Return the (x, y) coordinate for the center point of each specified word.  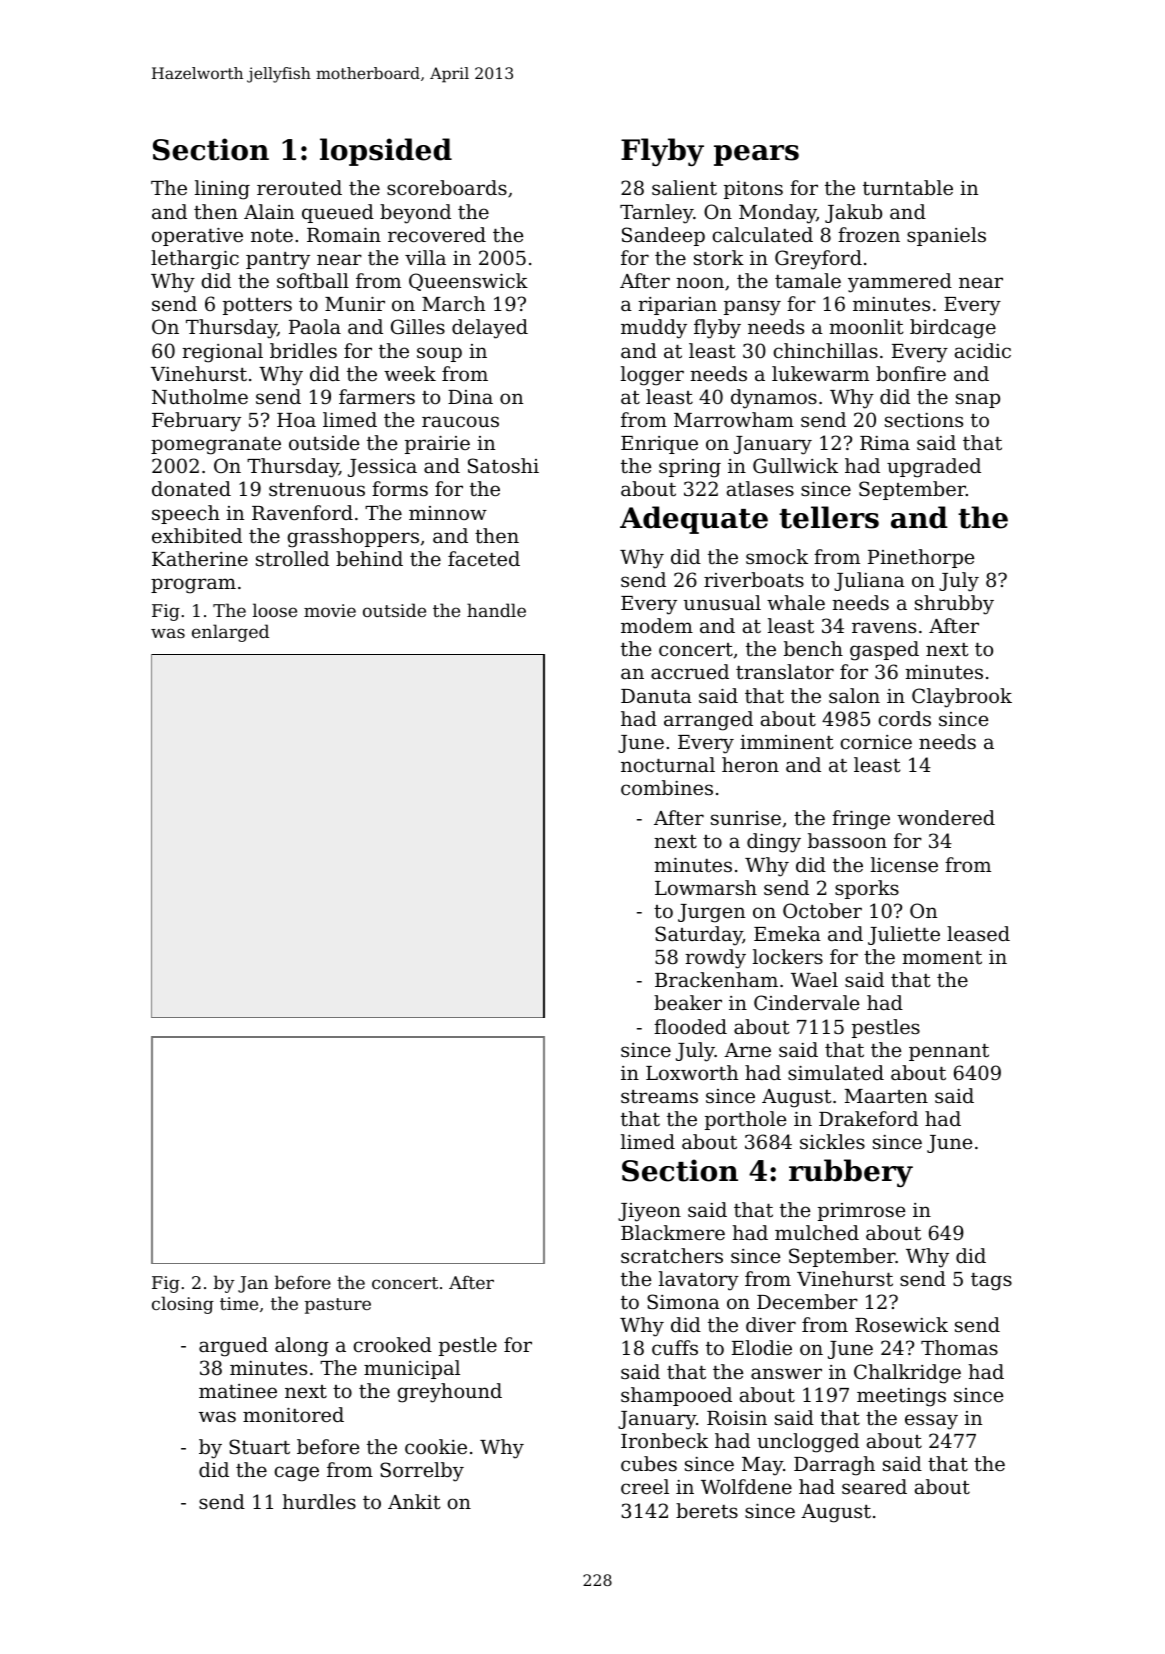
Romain (344, 234)
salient (684, 187)
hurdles (319, 1501)
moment (942, 957)
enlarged (230, 633)
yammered (900, 283)
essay (931, 1422)
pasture (338, 1306)
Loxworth (692, 1072)
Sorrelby (422, 1472)
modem (657, 625)
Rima (885, 443)
